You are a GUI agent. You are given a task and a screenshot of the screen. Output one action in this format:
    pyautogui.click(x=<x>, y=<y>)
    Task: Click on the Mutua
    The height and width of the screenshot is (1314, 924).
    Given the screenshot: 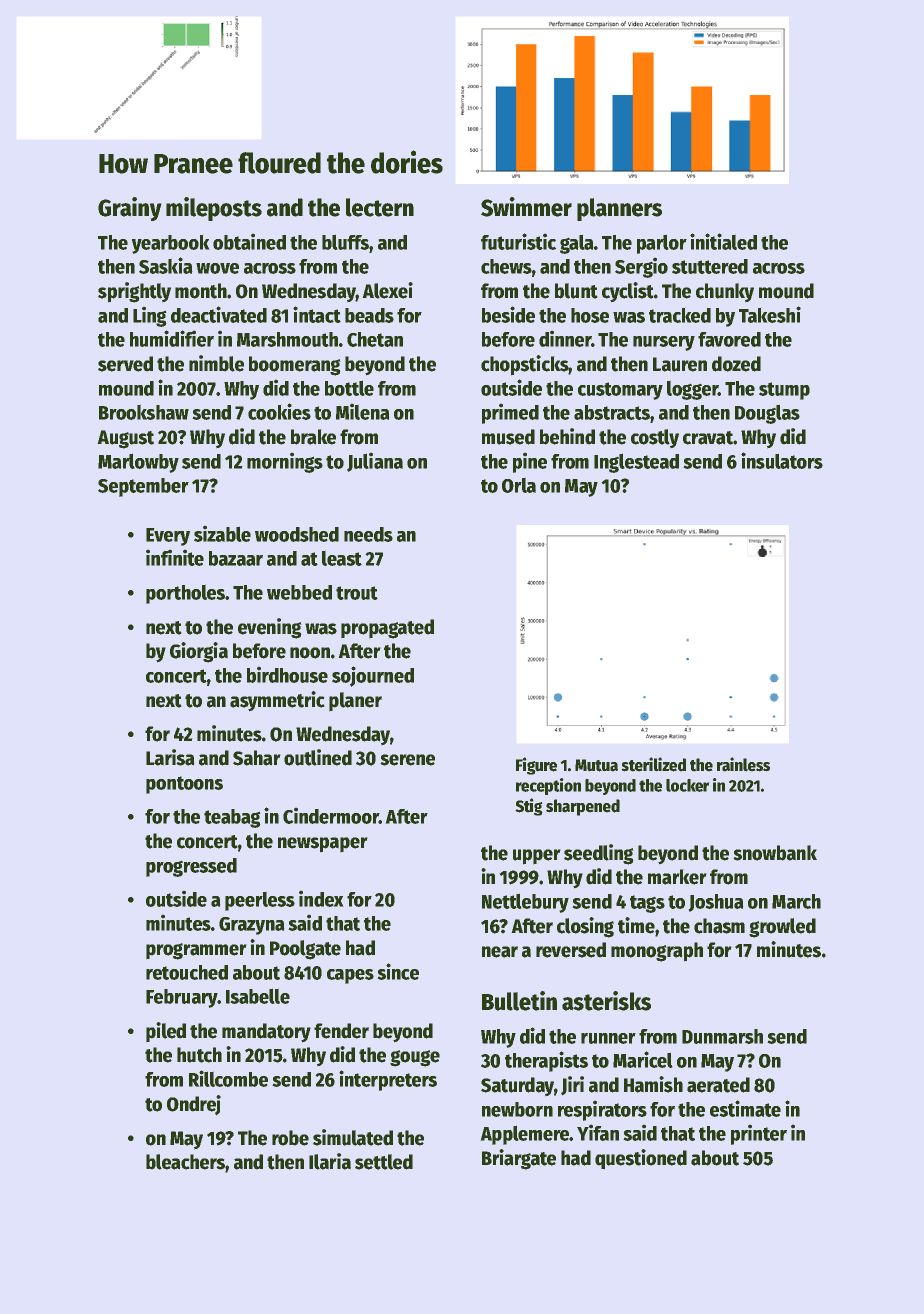 What is the action you would take?
    pyautogui.click(x=596, y=765)
